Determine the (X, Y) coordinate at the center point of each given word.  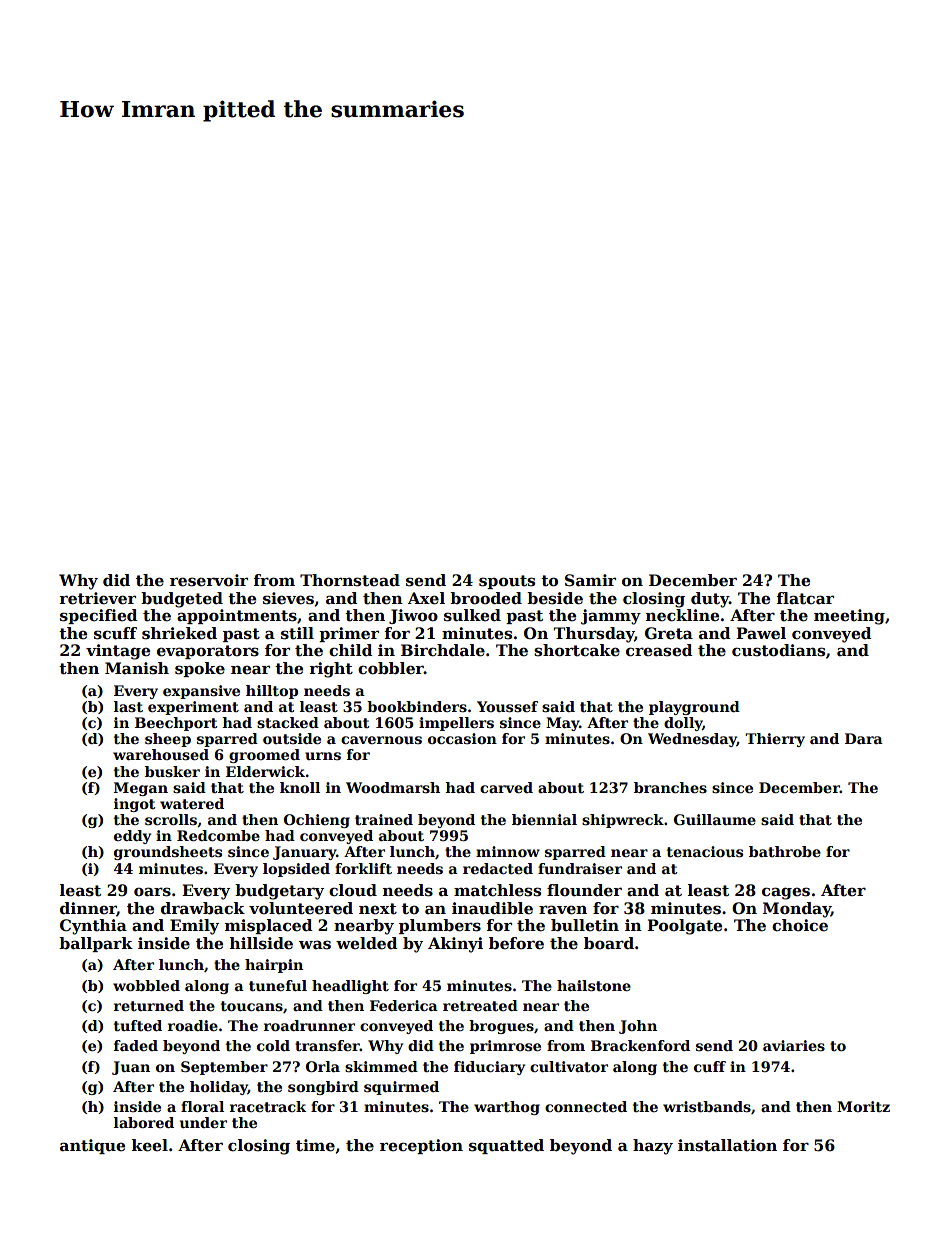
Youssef (507, 706)
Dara (864, 738)
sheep (168, 740)
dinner (88, 909)
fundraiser (580, 868)
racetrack (268, 1106)
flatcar (805, 598)
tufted (138, 1025)
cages (786, 893)
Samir (590, 580)
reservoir (209, 580)
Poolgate (684, 927)
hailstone (594, 985)
